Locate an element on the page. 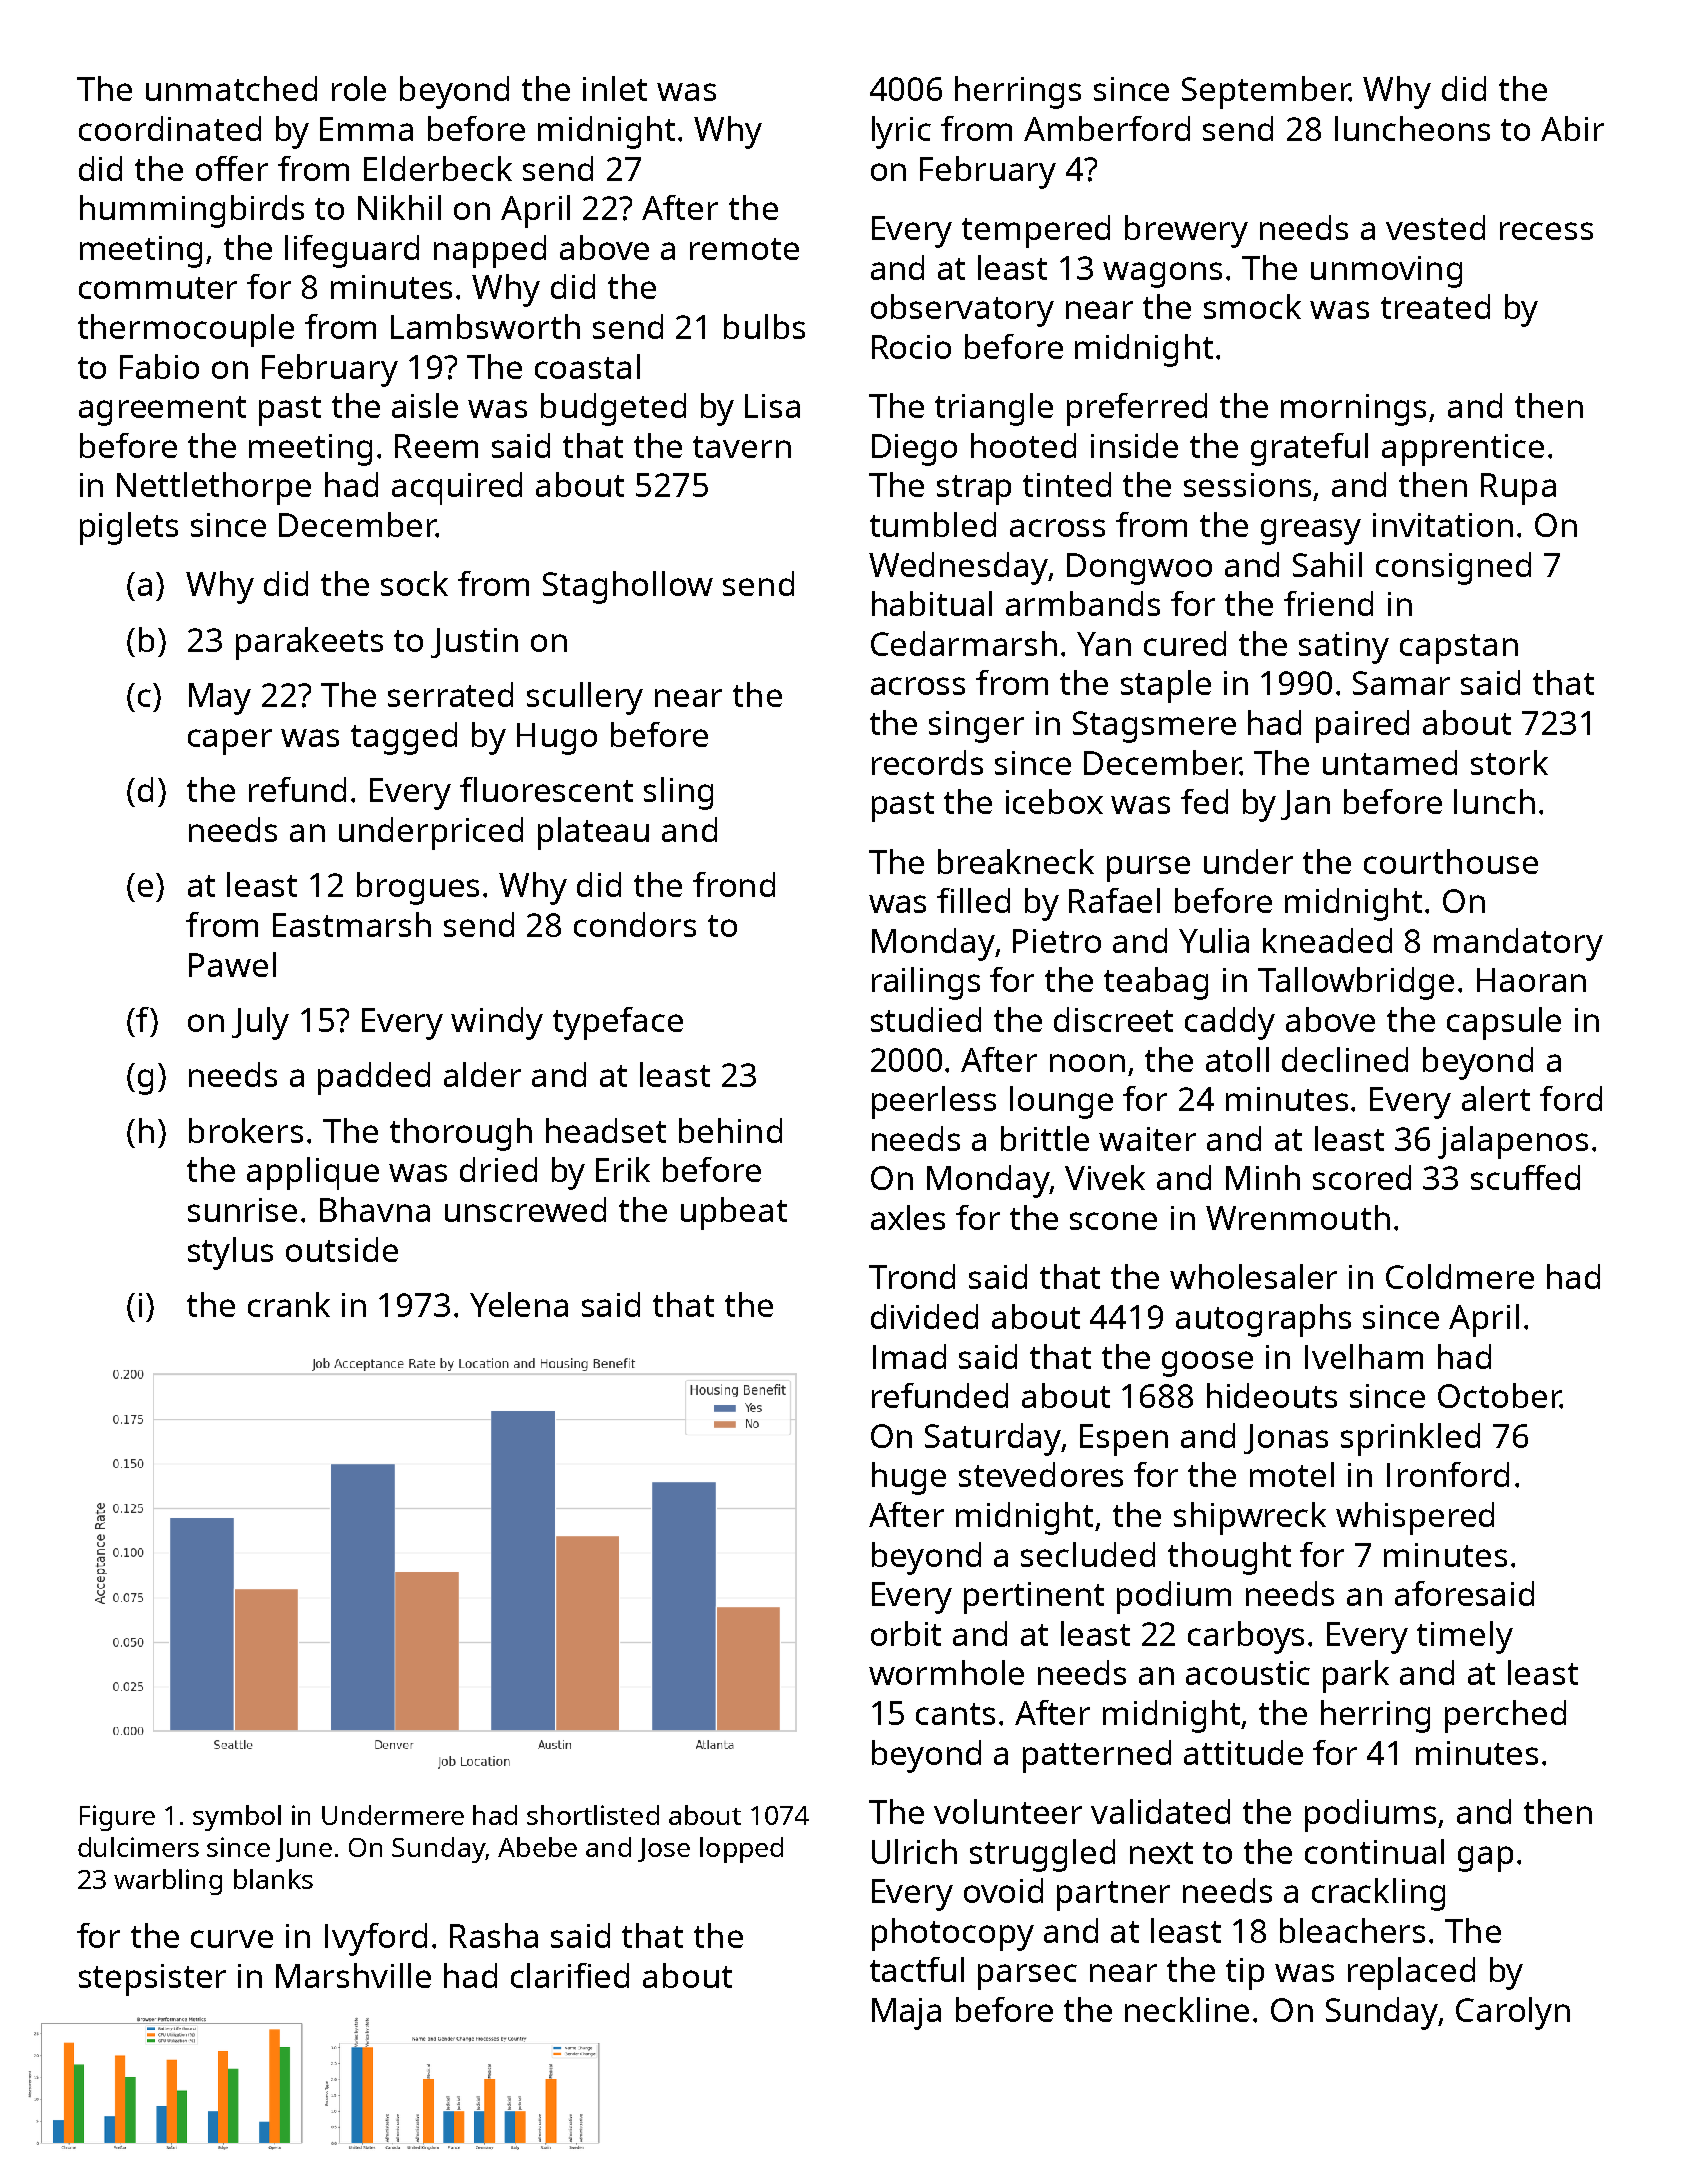 Image resolution: width=1683 pixels, height=2178 pixels. stepsister is located at coordinates (152, 1980).
